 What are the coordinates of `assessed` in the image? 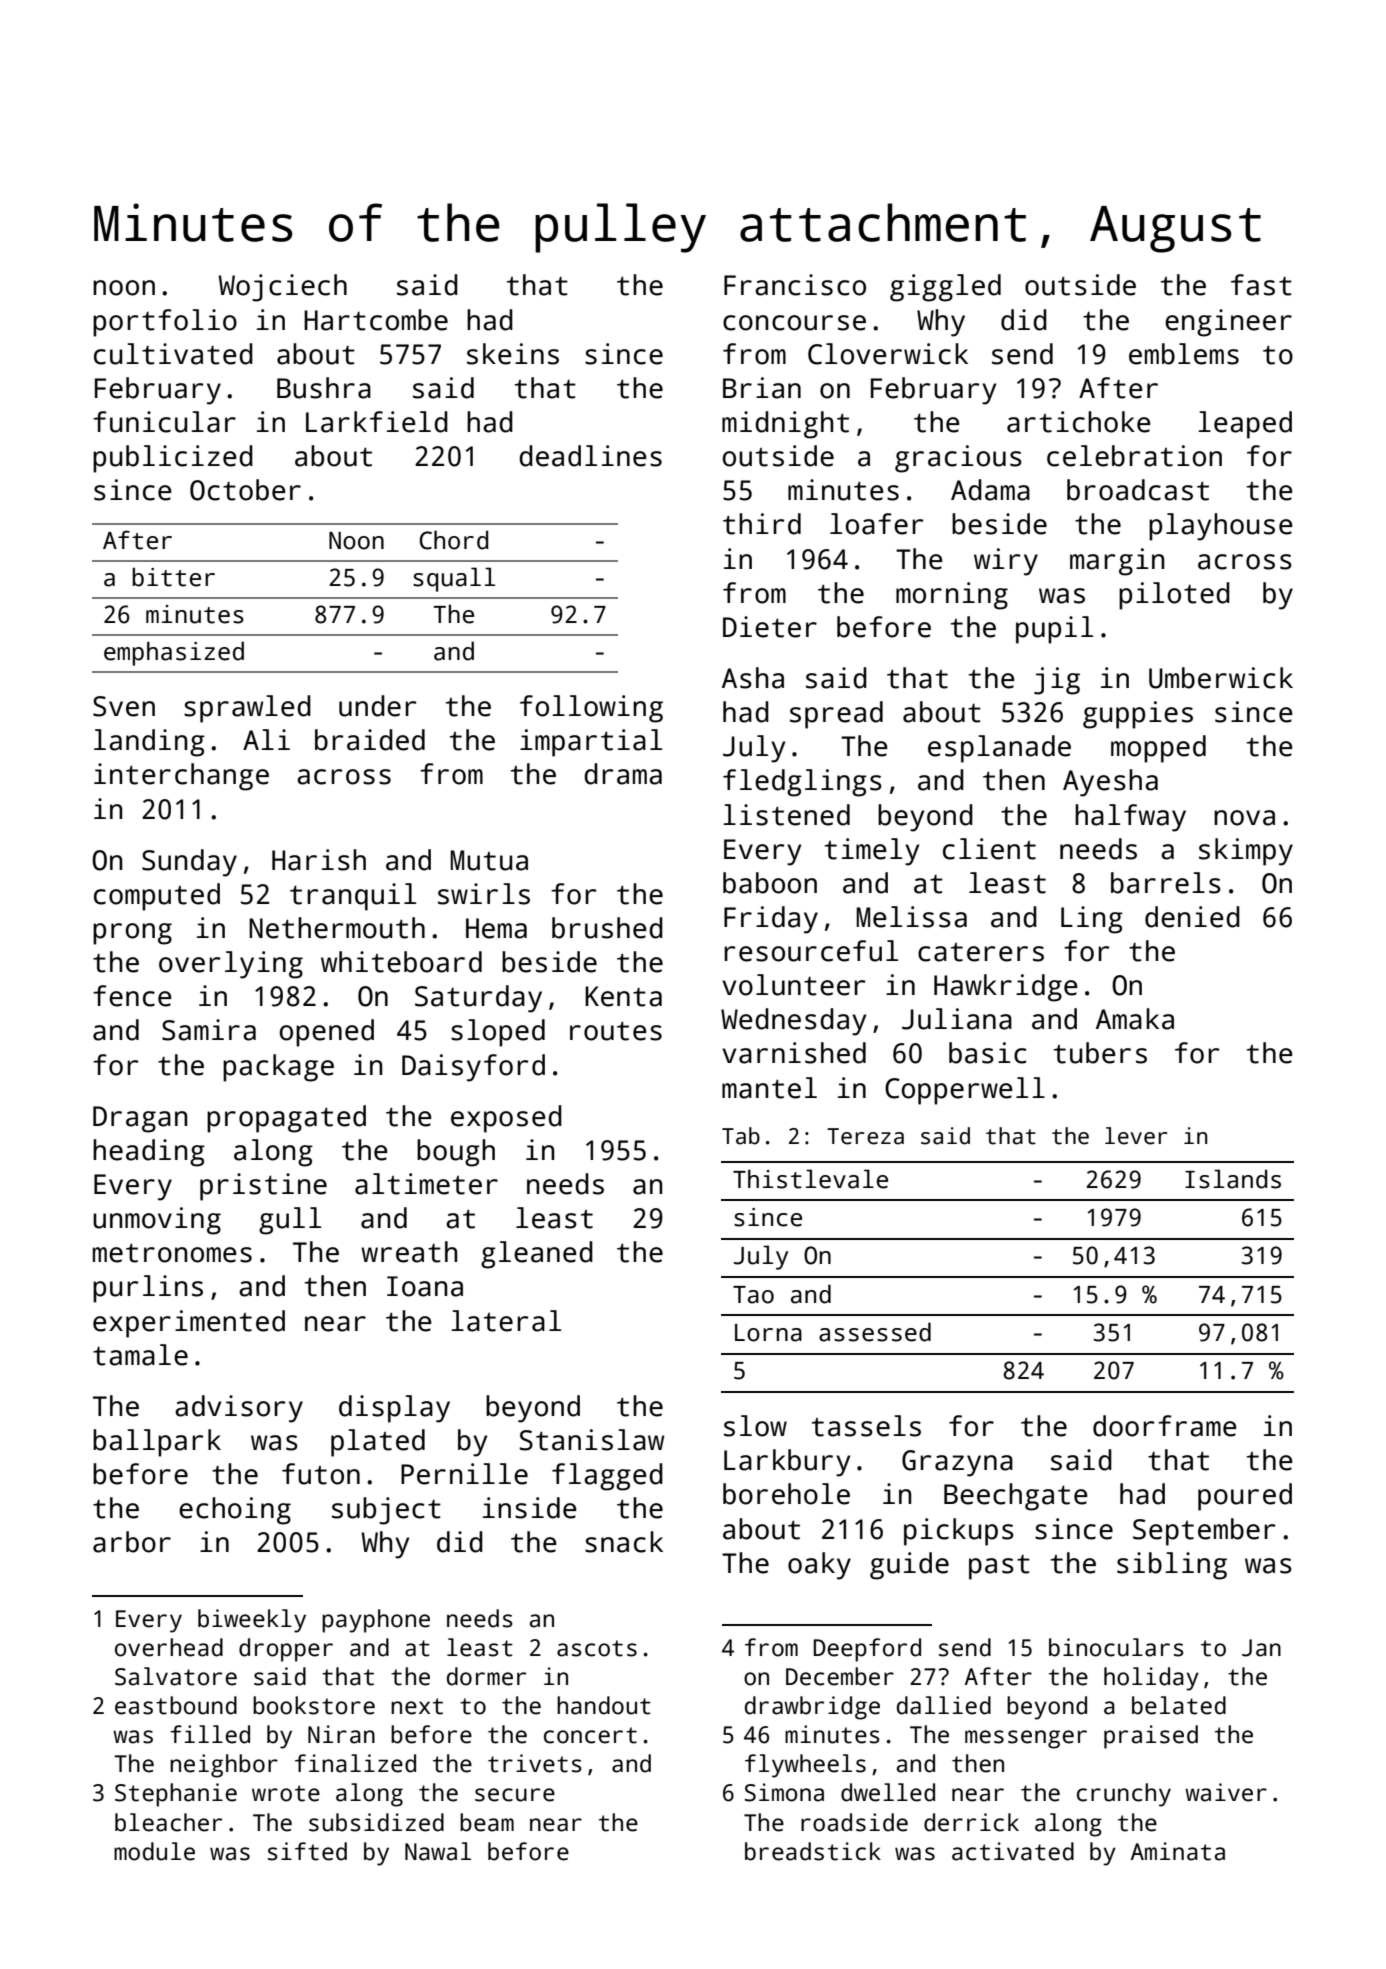 It's located at (875, 1332).
